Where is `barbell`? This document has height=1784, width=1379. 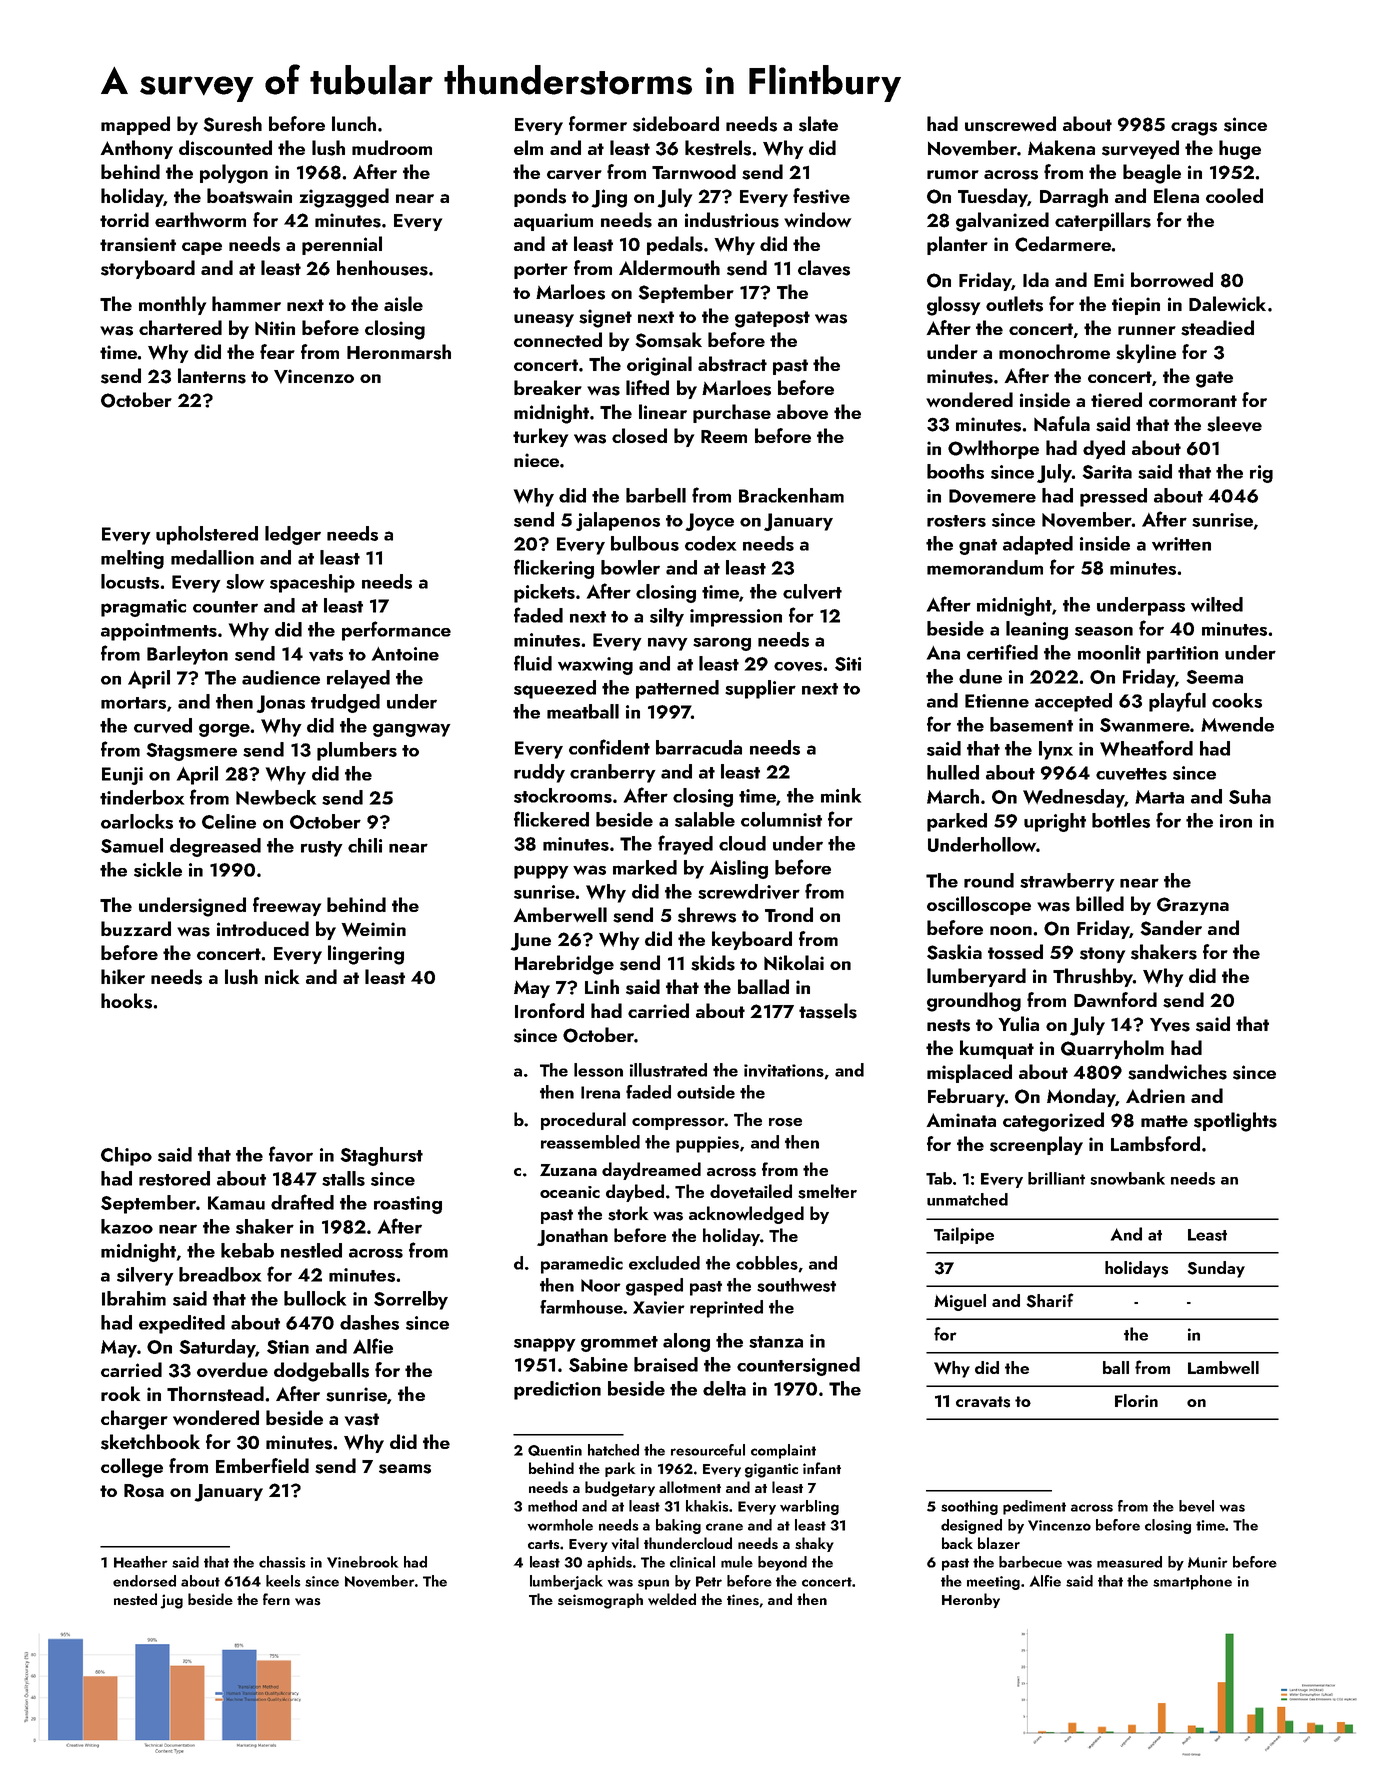 barbell is located at coordinates (656, 495).
